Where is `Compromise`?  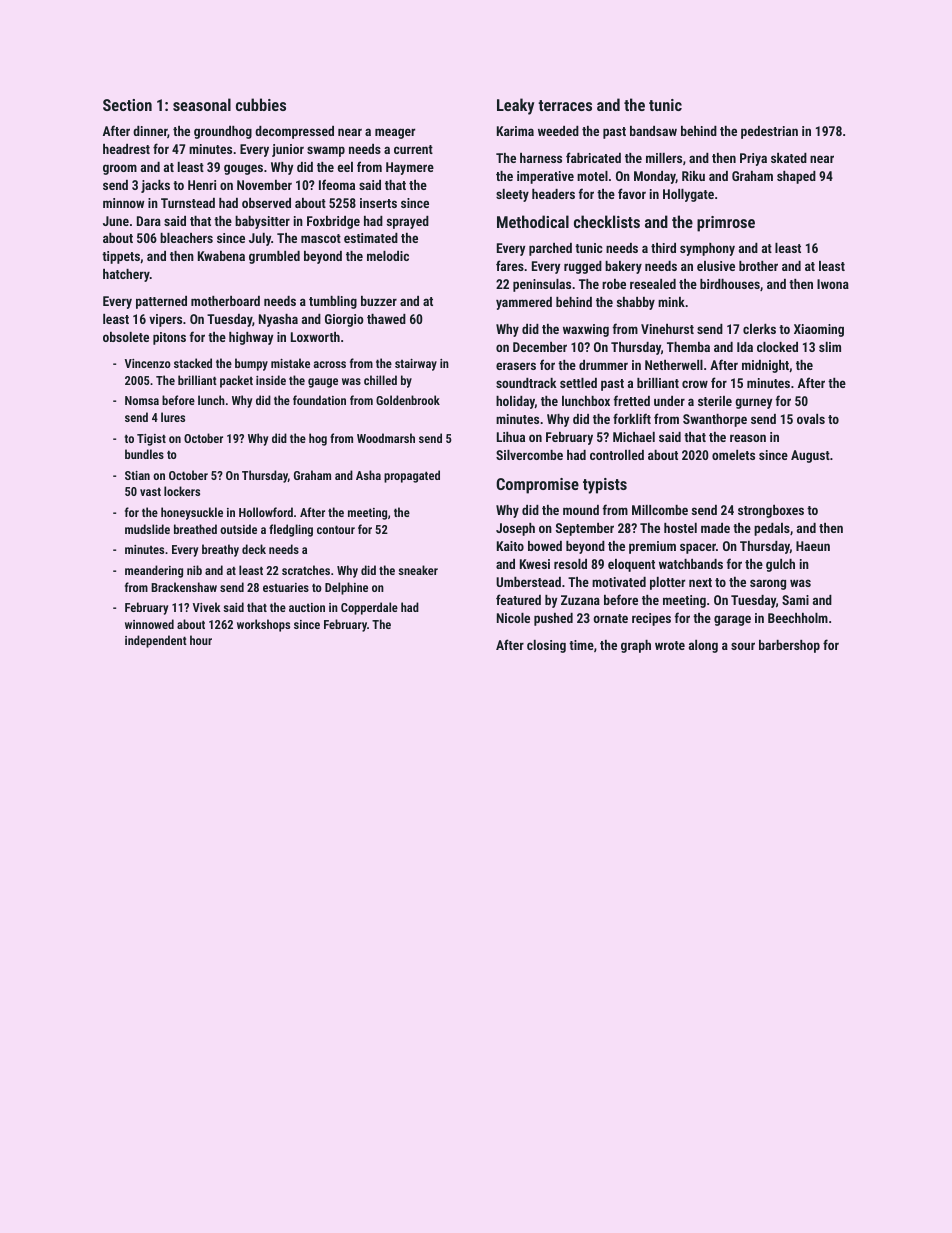
Compromise is located at coordinates (537, 486).
